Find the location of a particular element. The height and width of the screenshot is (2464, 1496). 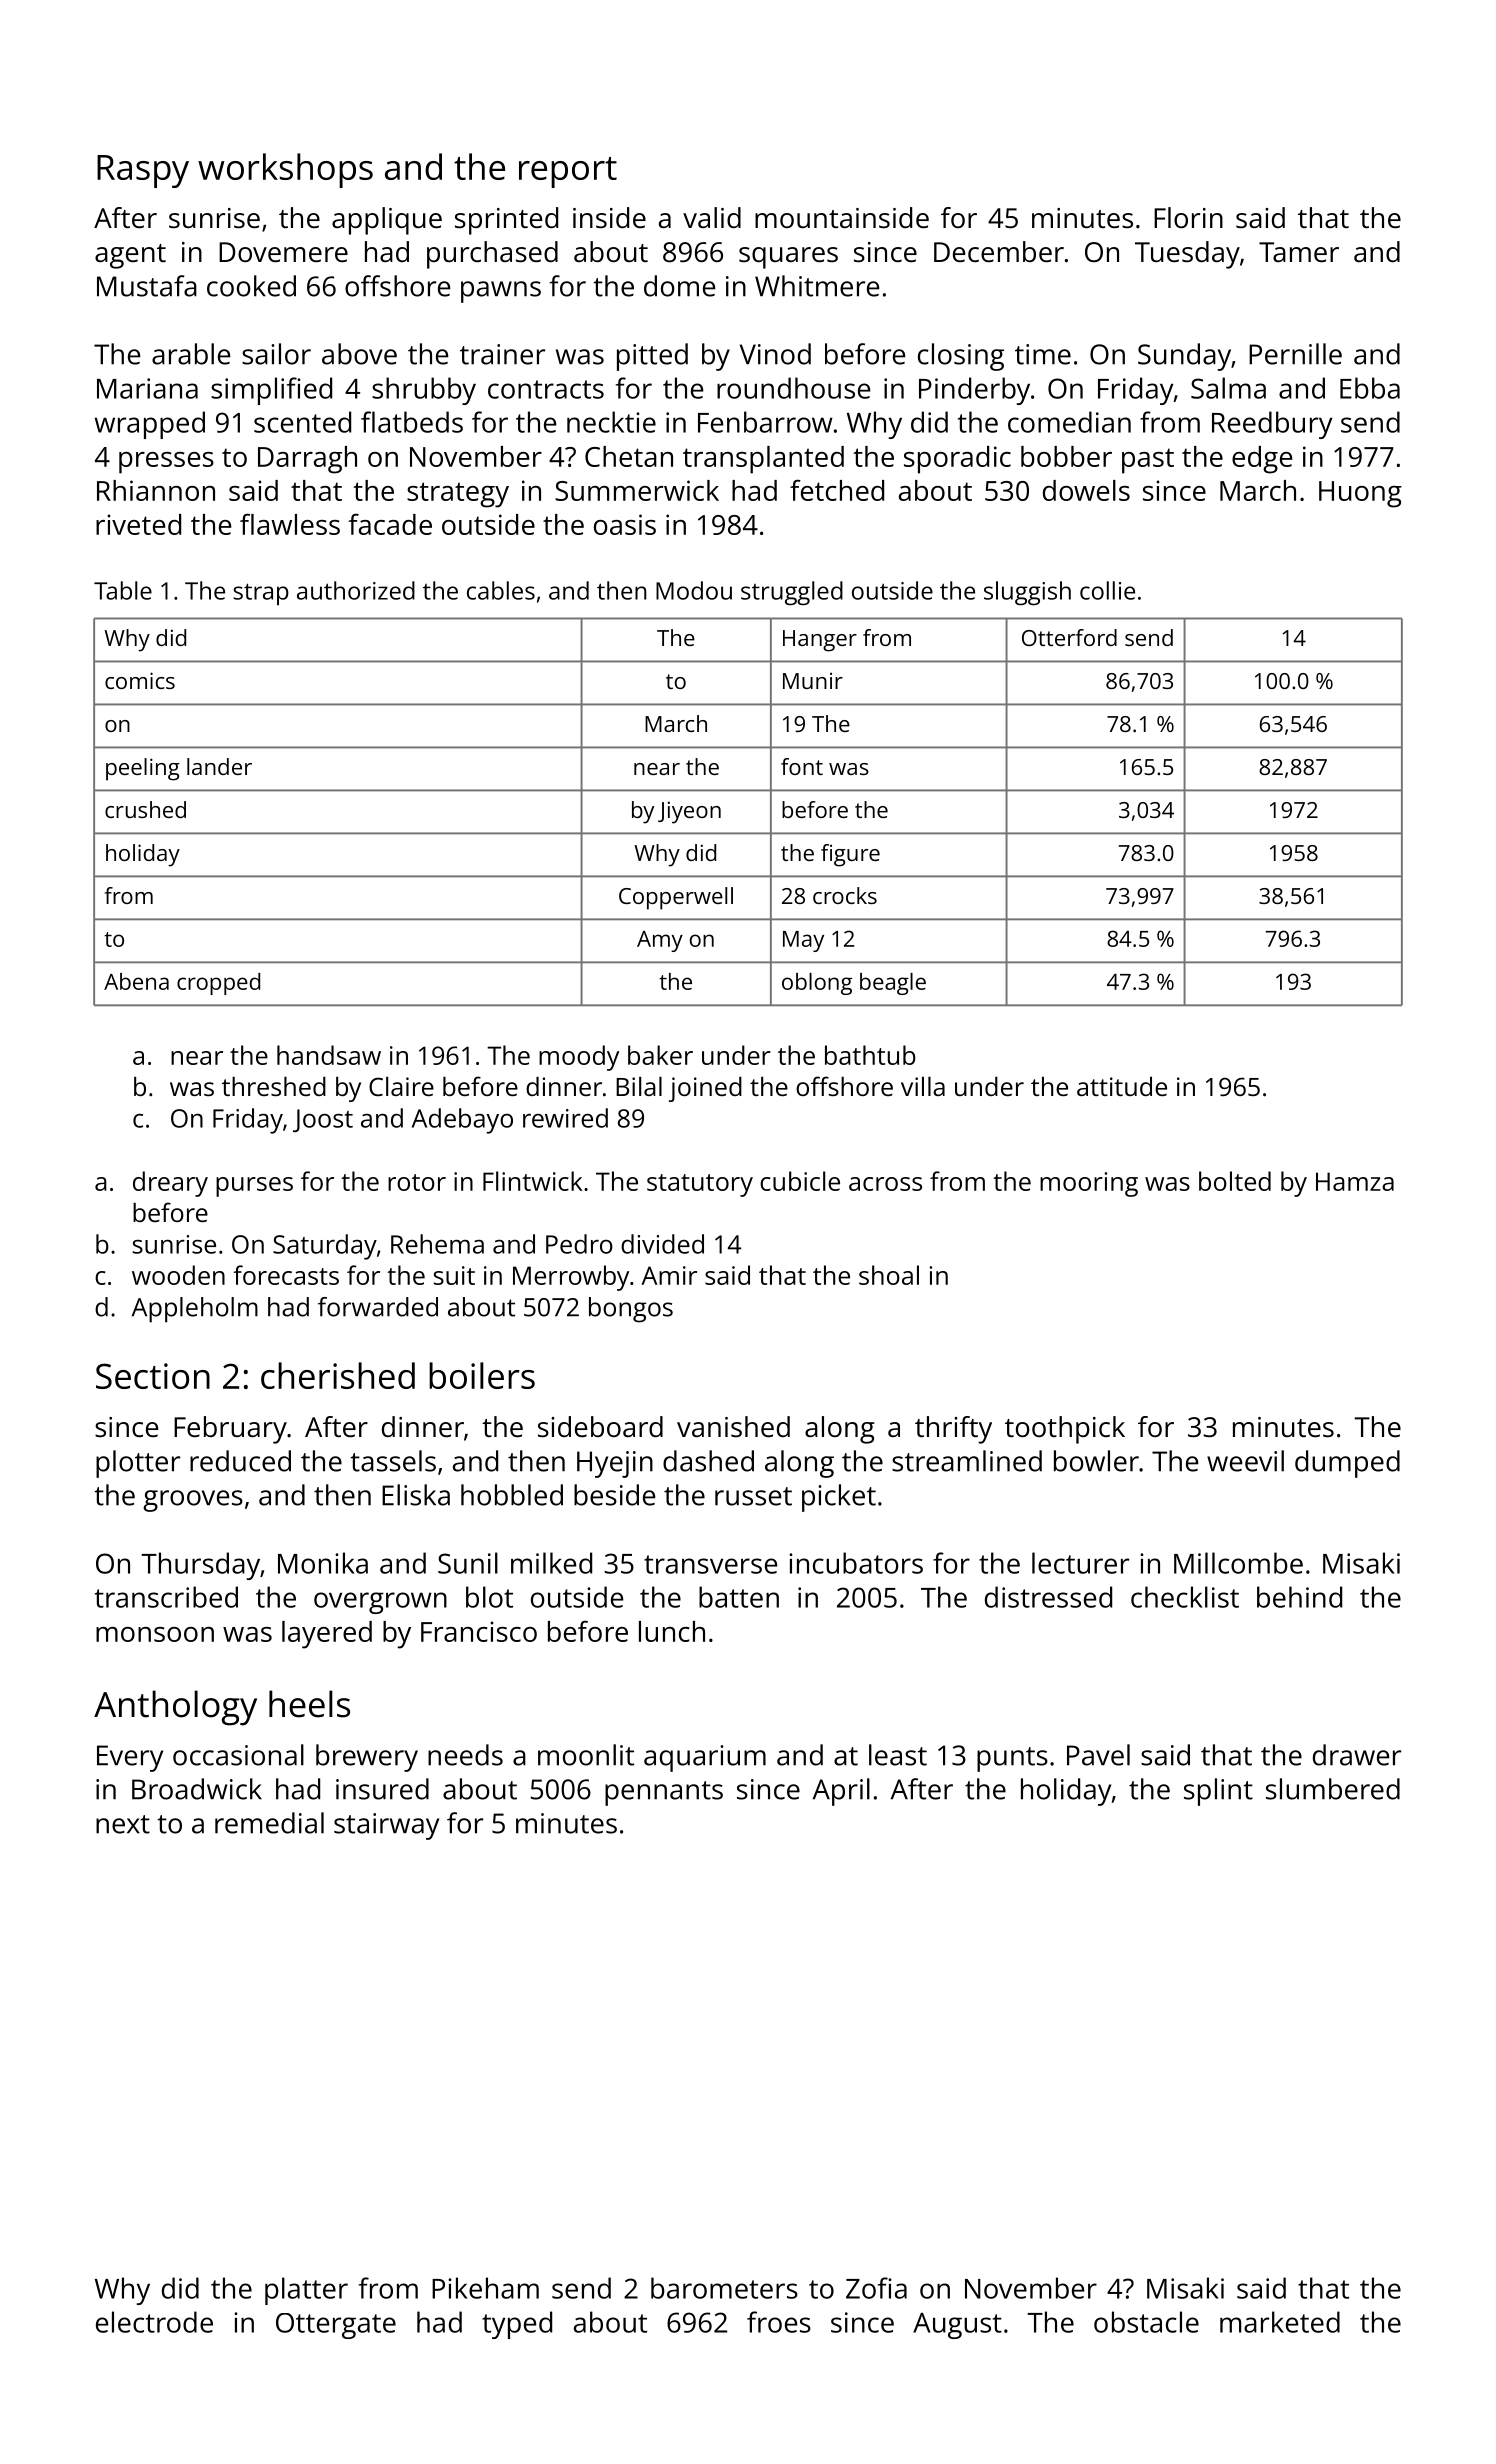

strap is located at coordinates (261, 594).
